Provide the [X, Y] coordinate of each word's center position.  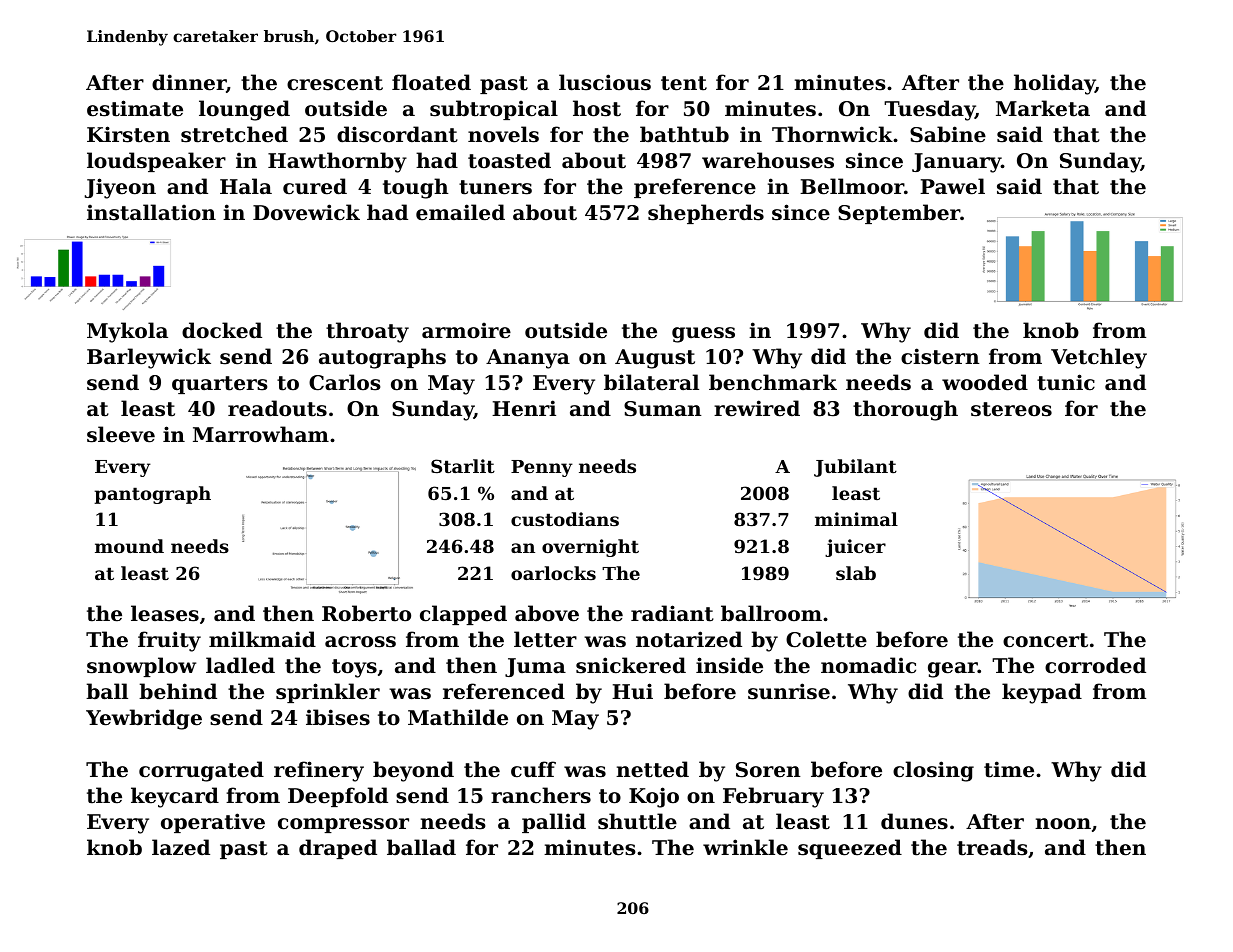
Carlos [345, 382]
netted [652, 769]
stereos [1011, 409]
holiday [1054, 84]
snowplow [141, 667]
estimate [135, 108]
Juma [535, 667]
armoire [466, 330]
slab [856, 573]
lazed [181, 847]
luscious [605, 82]
